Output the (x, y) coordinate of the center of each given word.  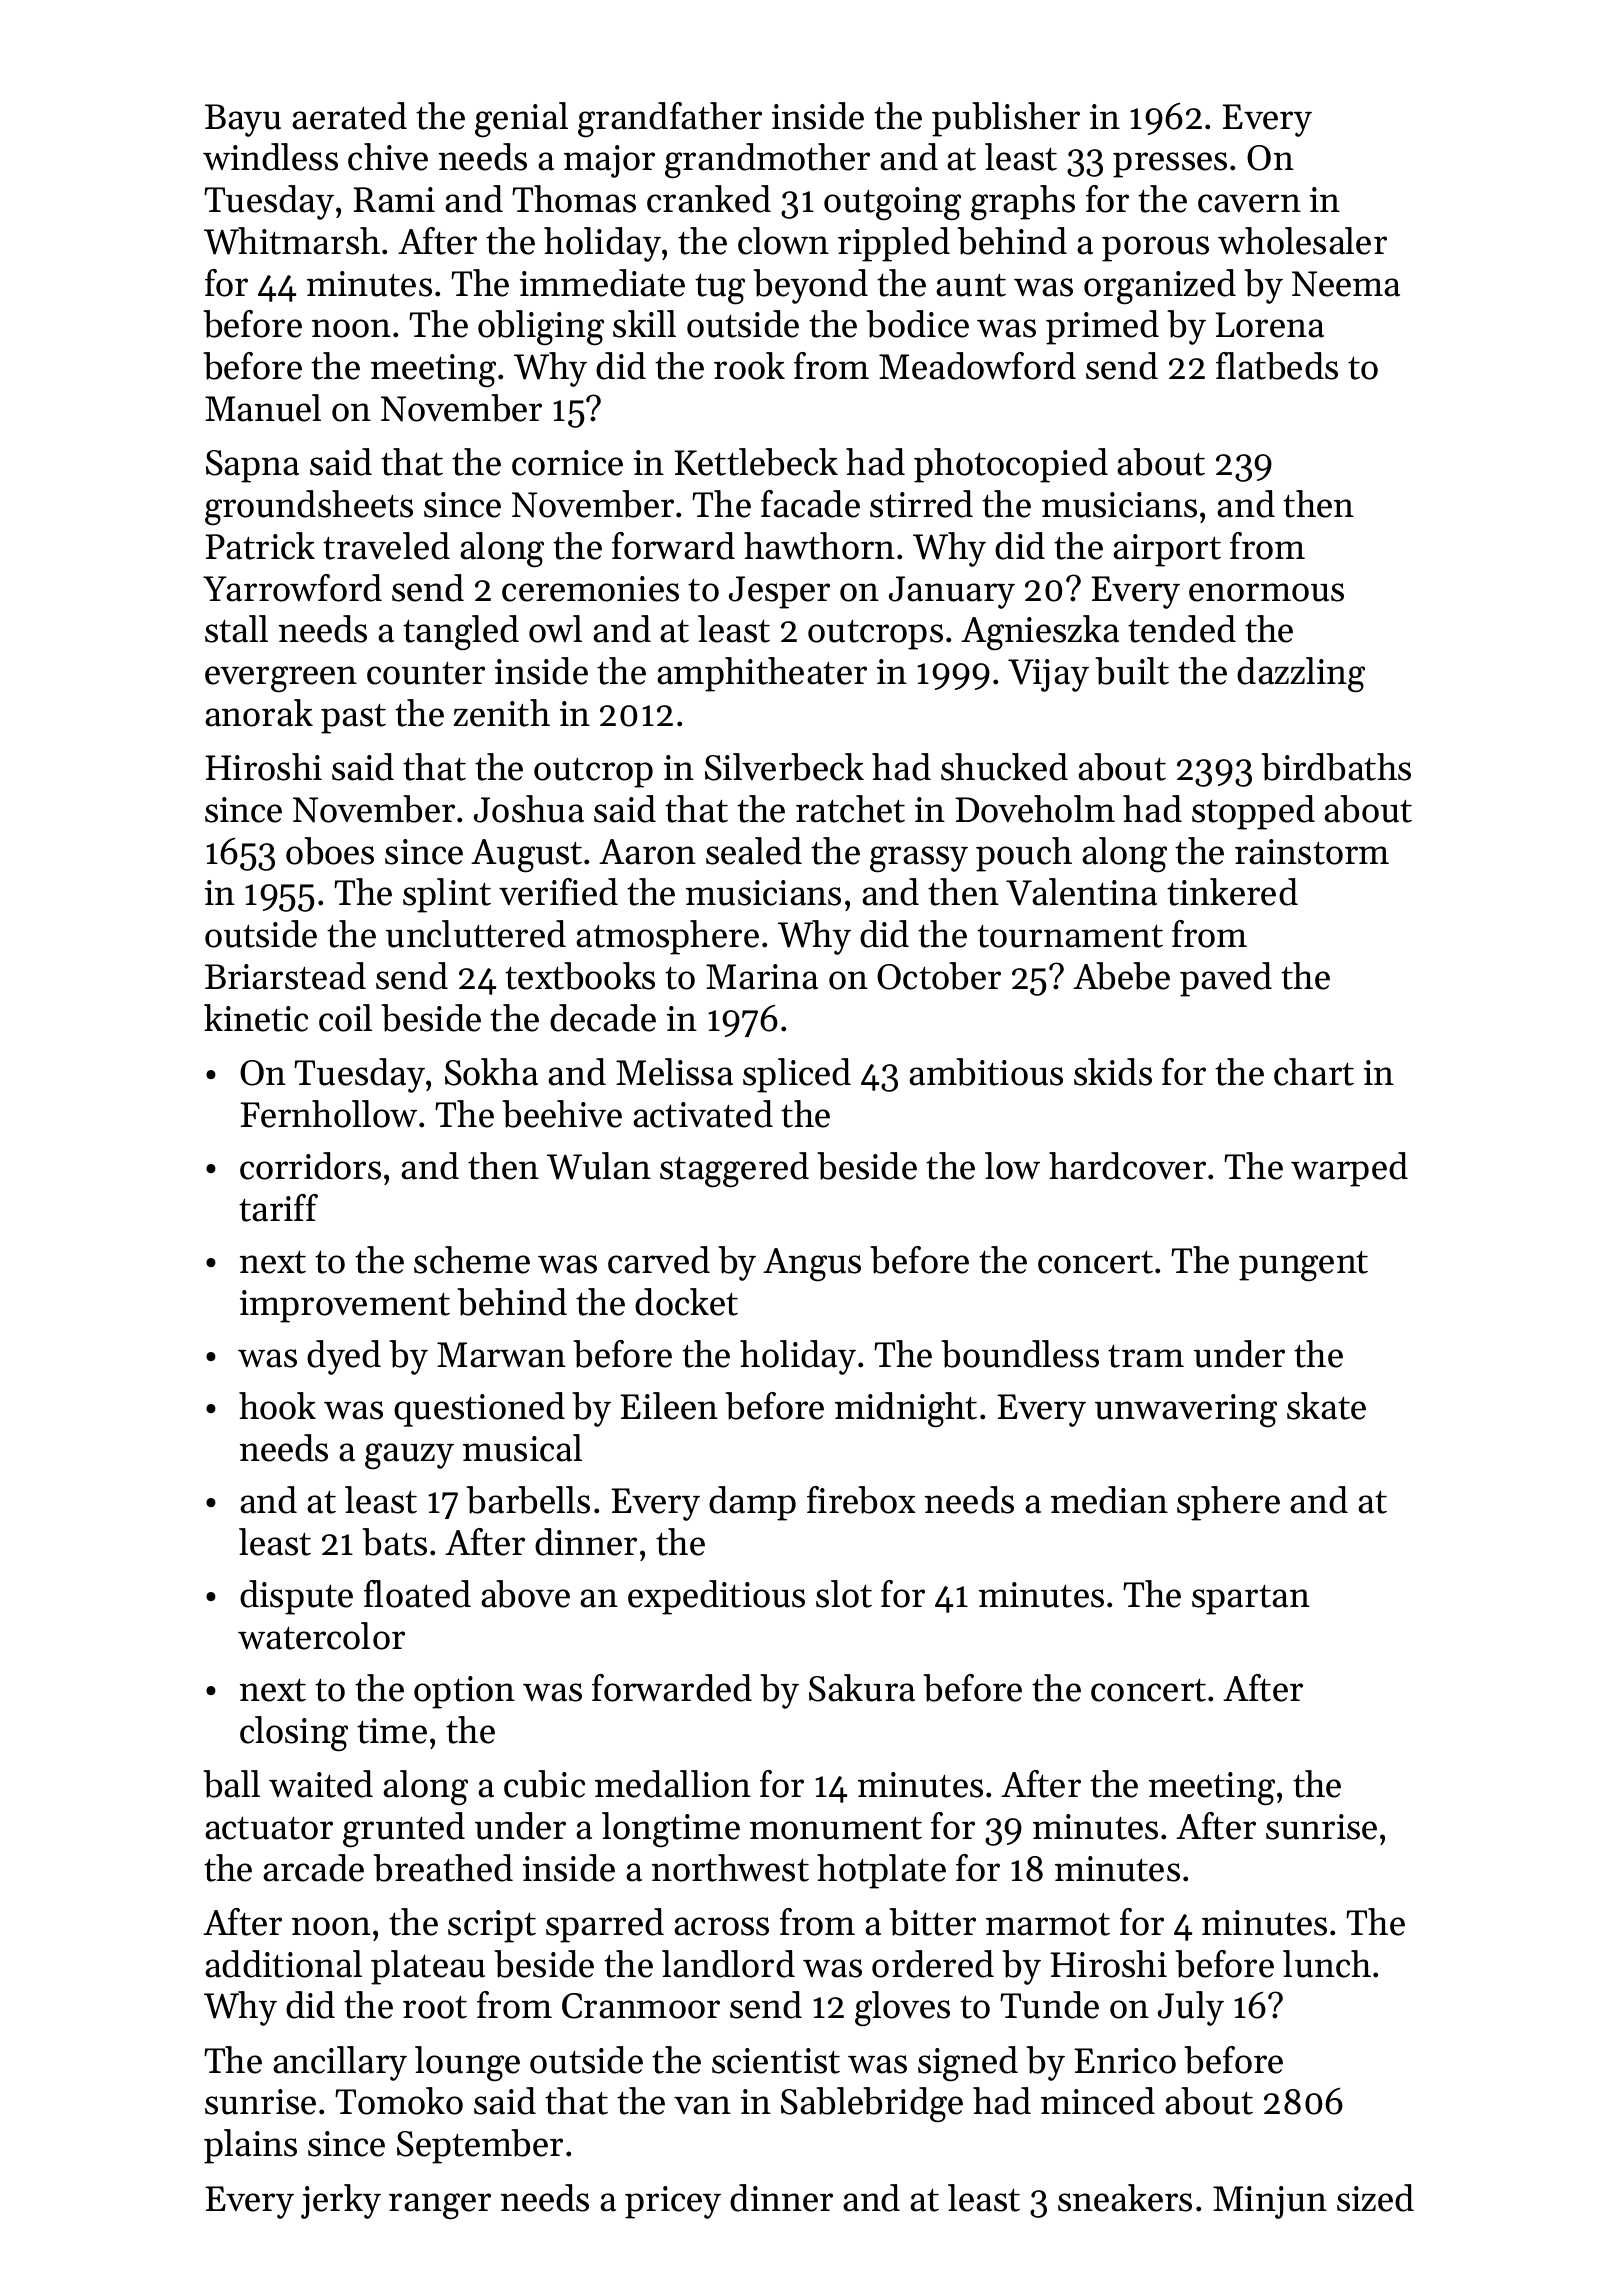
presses (1170, 165)
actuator (269, 1828)
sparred (605, 1925)
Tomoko (399, 2101)
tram (1146, 1356)
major (609, 161)
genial (521, 120)
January (952, 592)
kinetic (256, 1018)
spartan (1251, 1599)
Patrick (260, 546)
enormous (1266, 592)
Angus (812, 1265)
